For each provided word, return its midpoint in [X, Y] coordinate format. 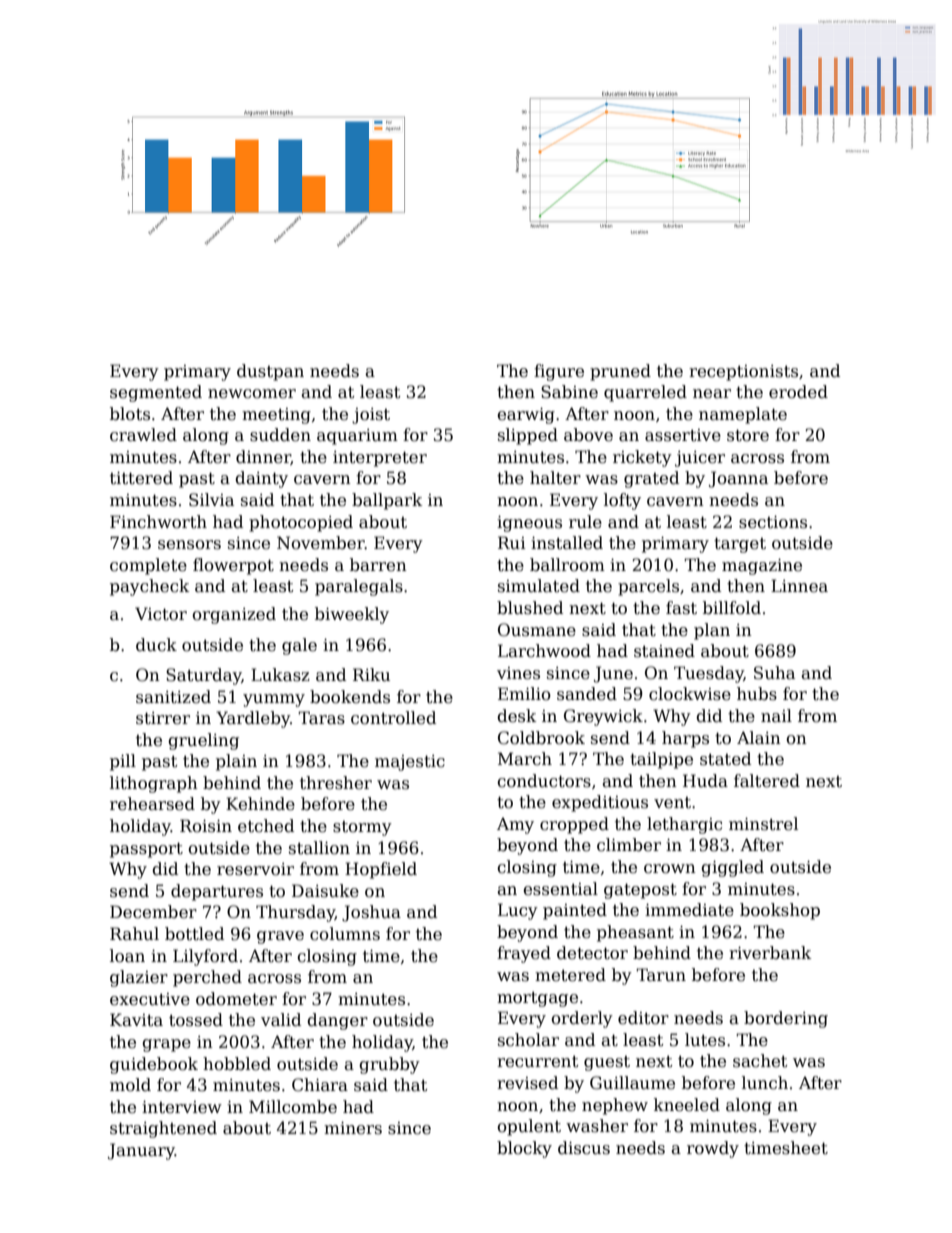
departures [217, 892]
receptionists [743, 373]
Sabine [569, 392]
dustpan [270, 372]
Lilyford [205, 957]
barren [378, 565]
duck [156, 645]
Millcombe [293, 1107]
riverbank [770, 953]
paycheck [150, 587]
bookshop [780, 911]
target [740, 545]
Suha [774, 673]
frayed [524, 954]
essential [560, 889]
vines [518, 673]
